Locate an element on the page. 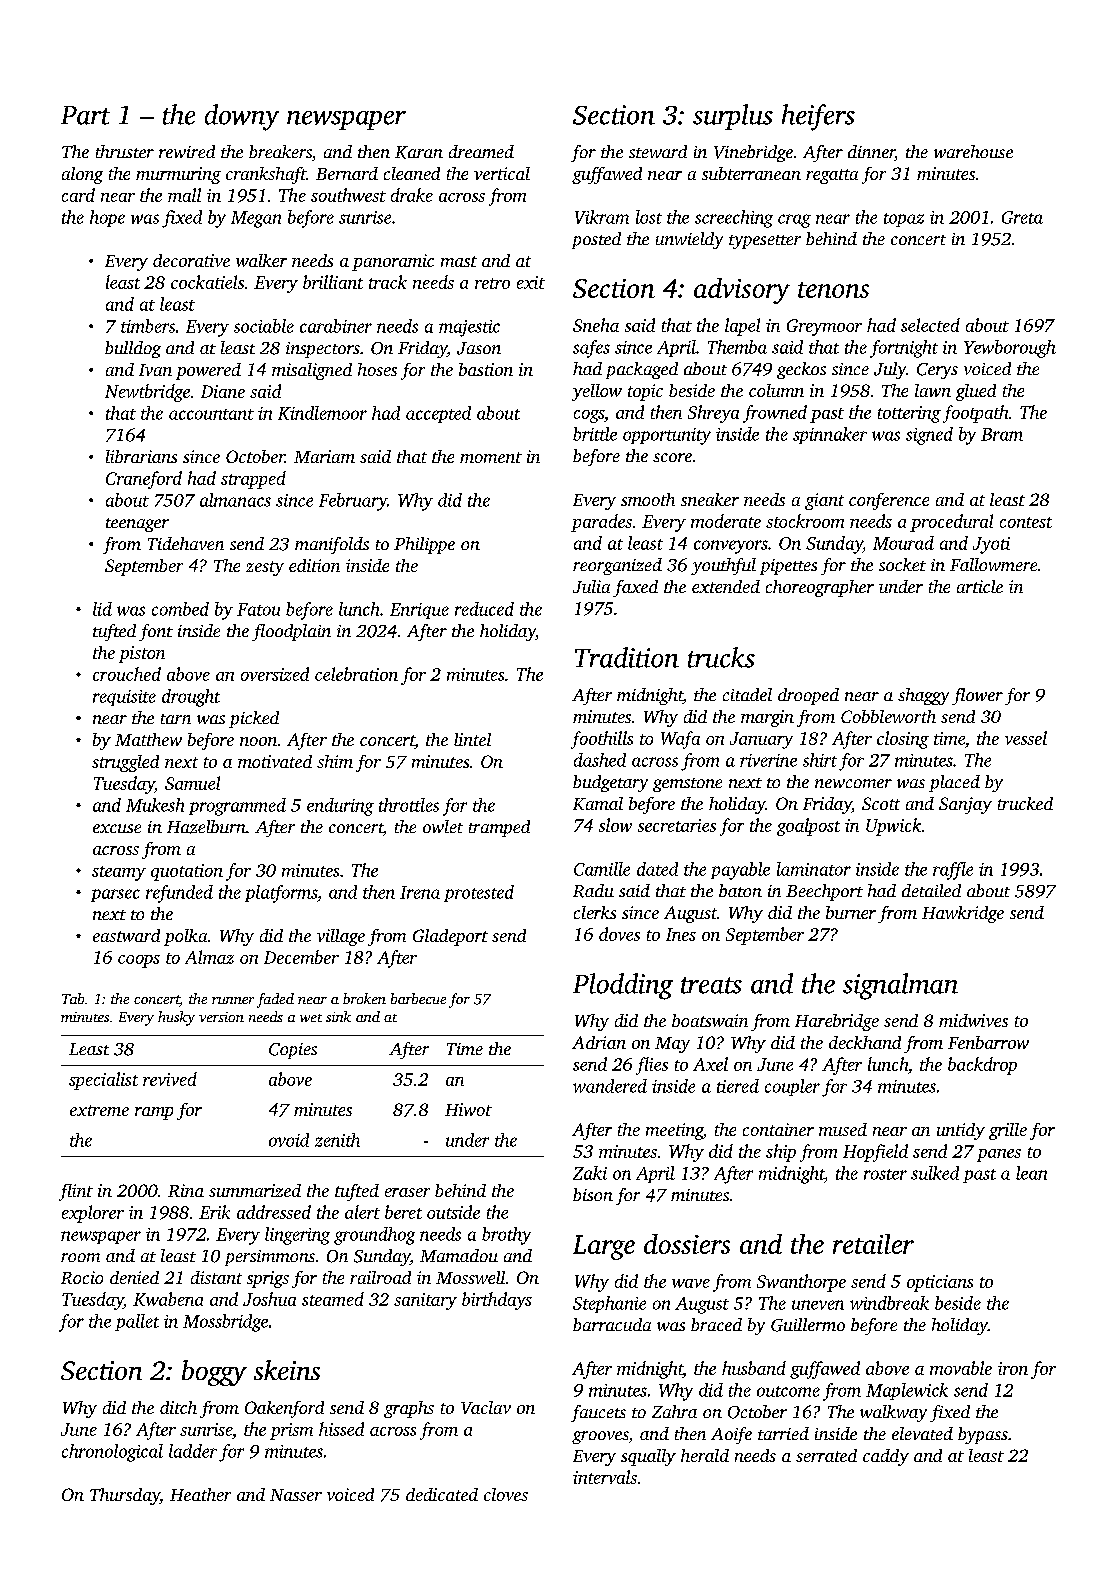 The image size is (1117, 1580). Radu is located at coordinates (593, 891).
